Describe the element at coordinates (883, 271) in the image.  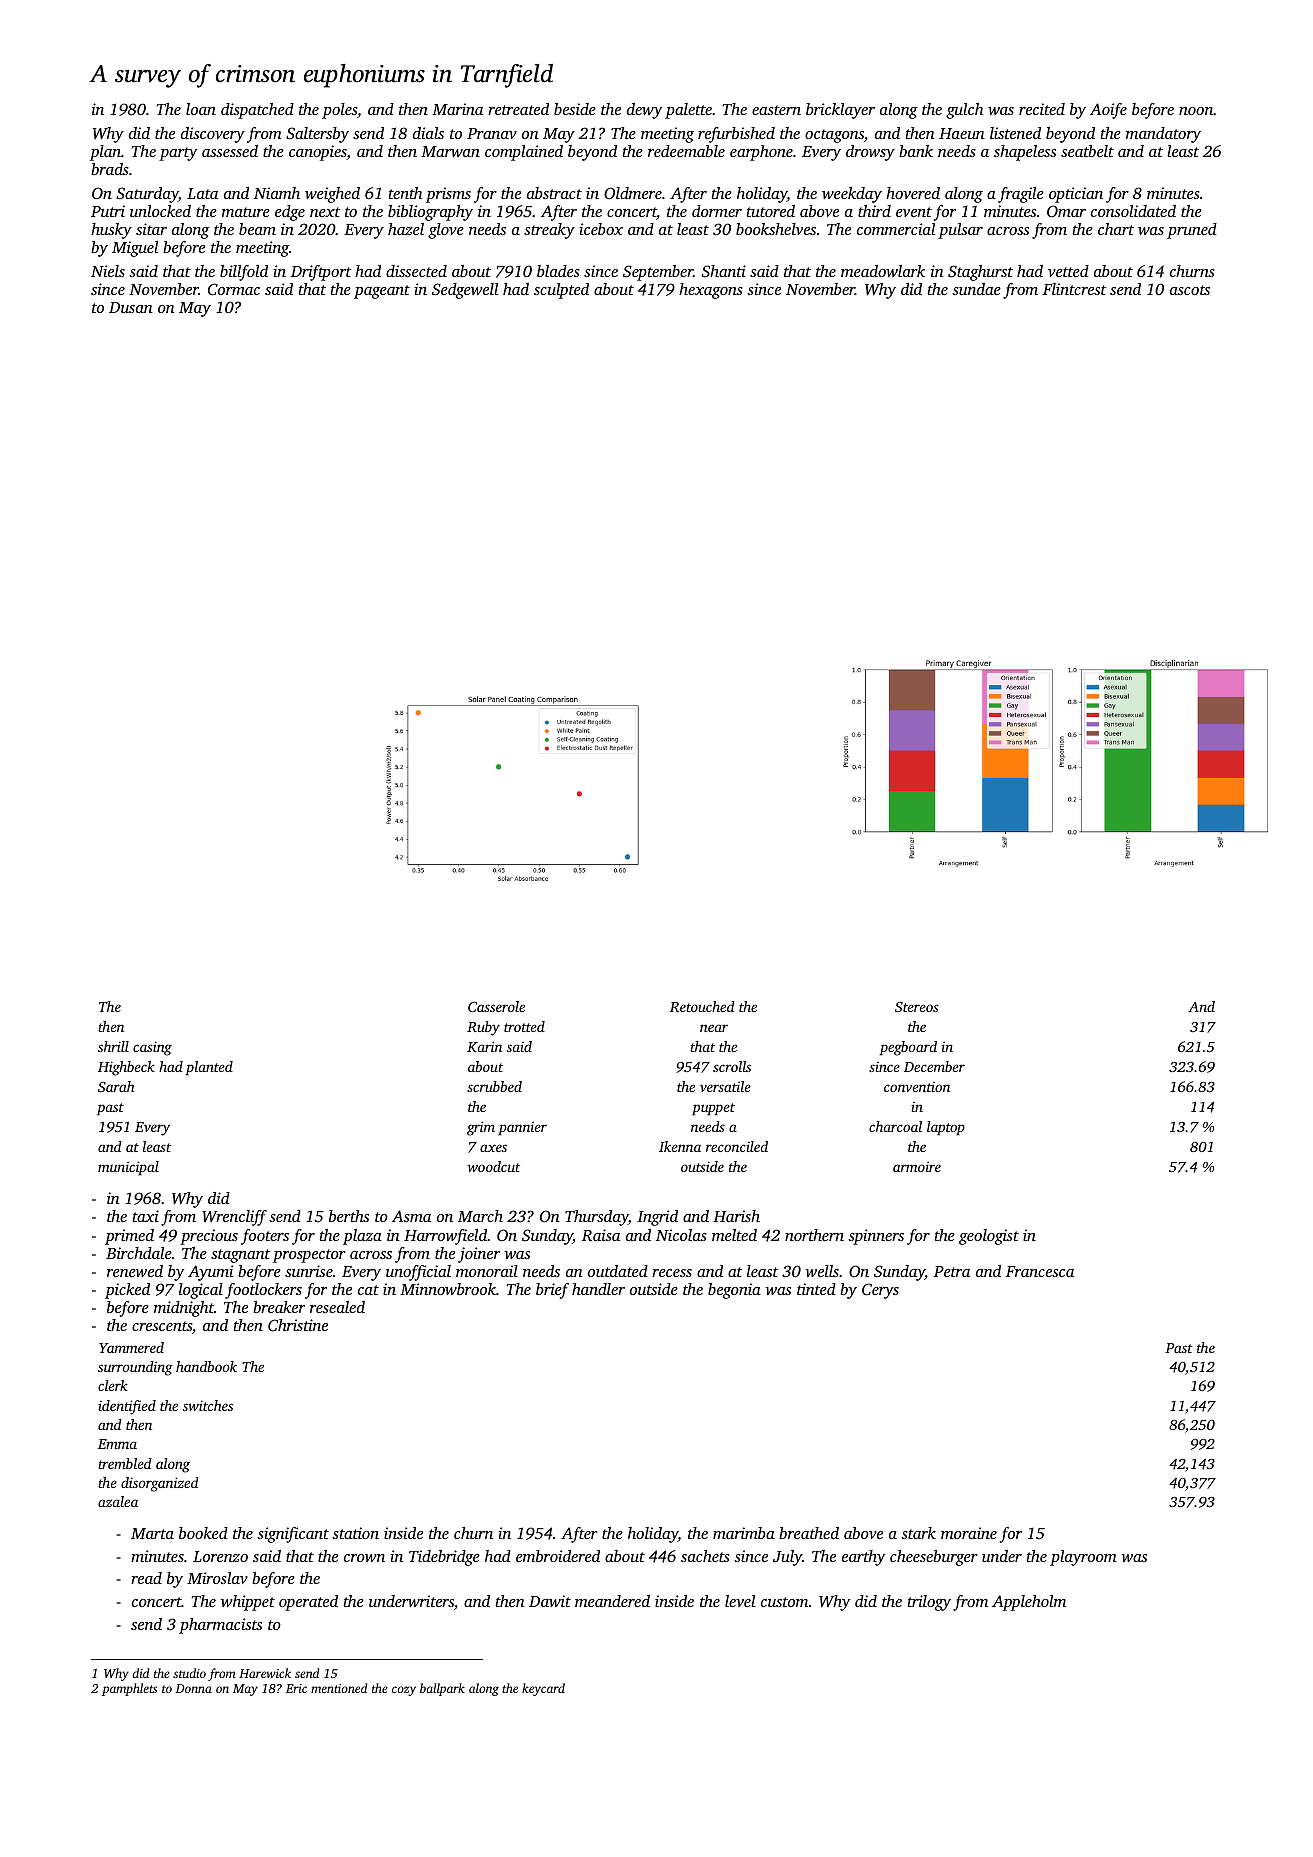
I see `meadowlark` at that location.
